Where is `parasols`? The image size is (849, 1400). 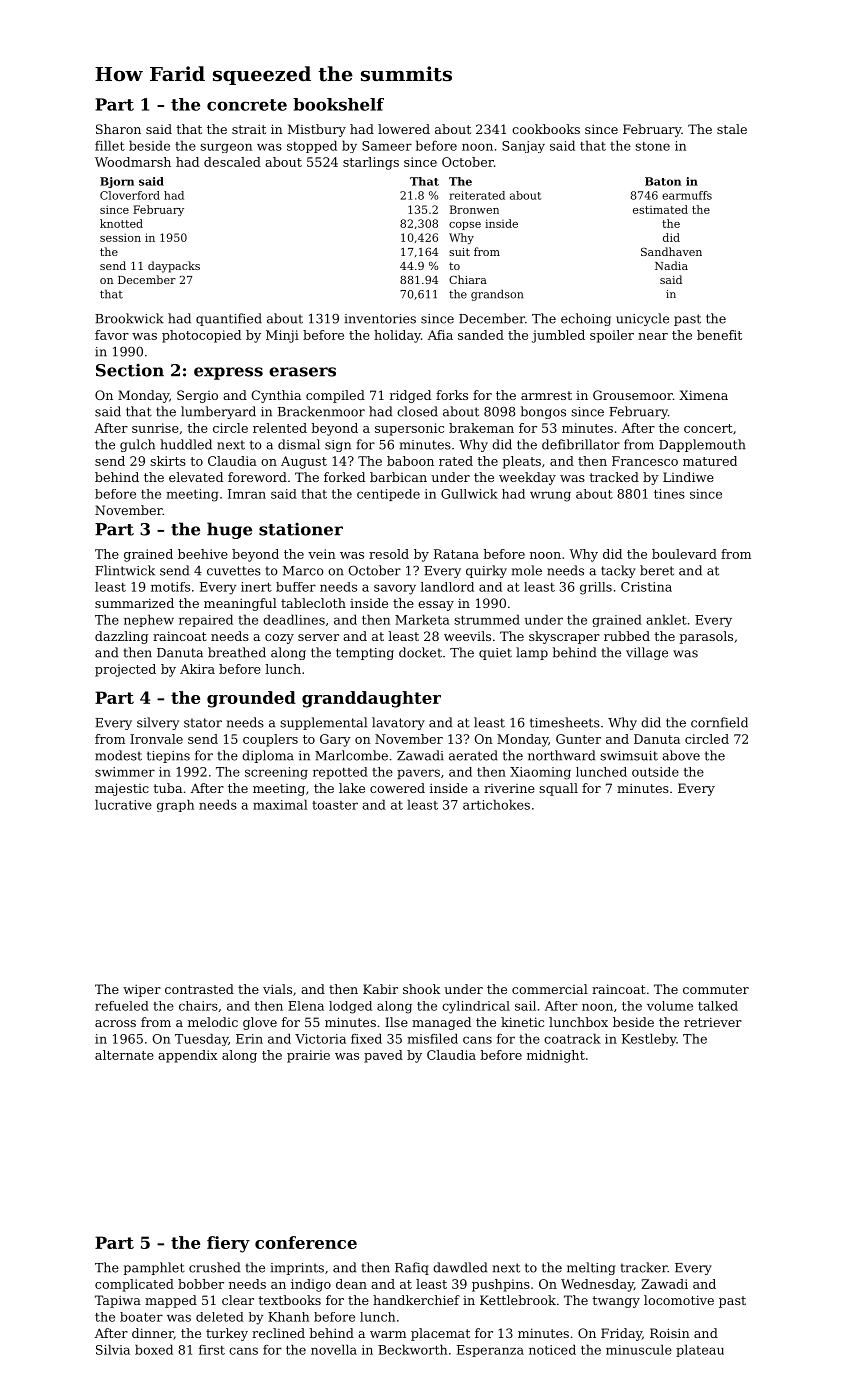 parasols is located at coordinates (706, 637).
